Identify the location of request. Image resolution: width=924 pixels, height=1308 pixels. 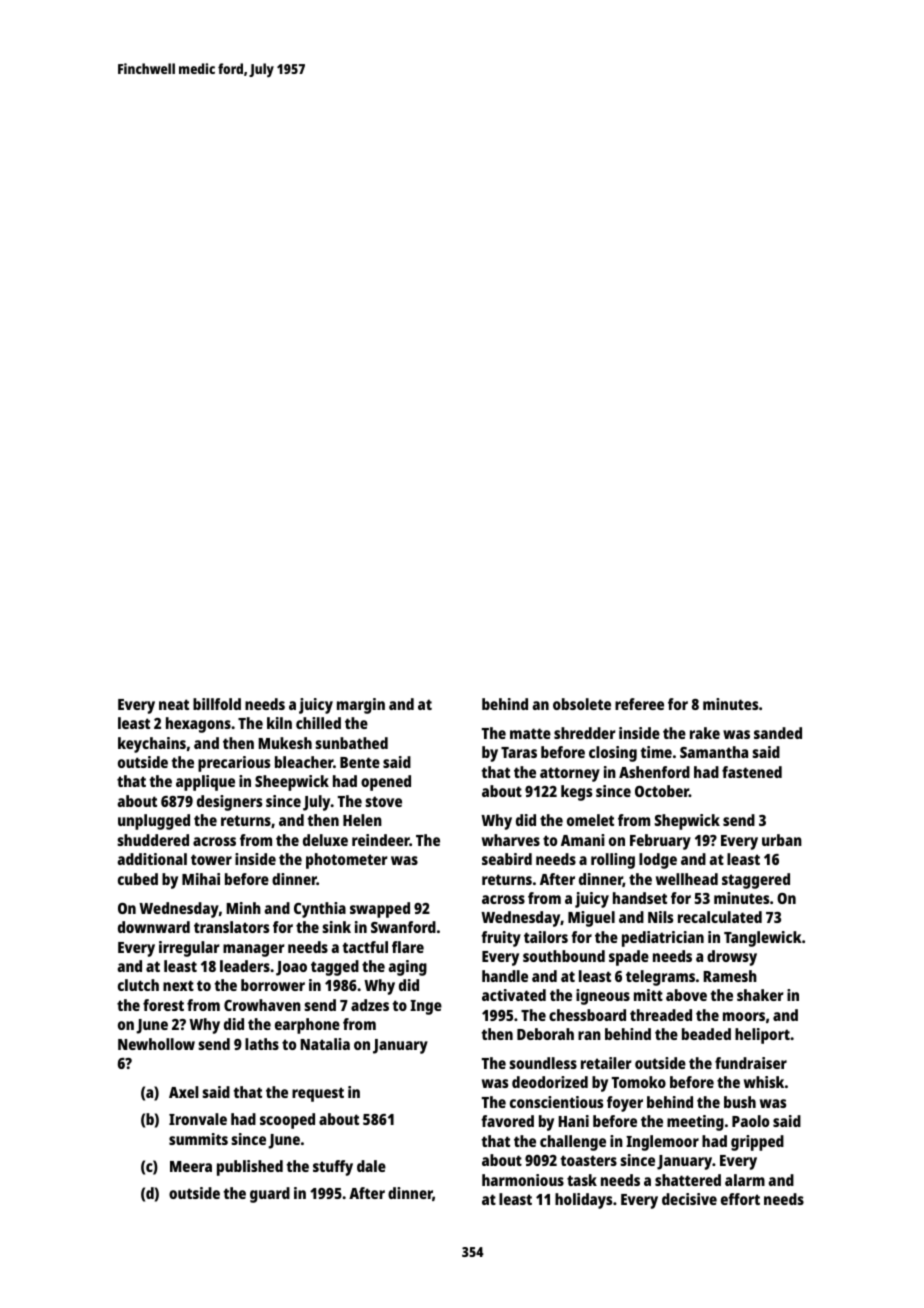
(318, 1094).
